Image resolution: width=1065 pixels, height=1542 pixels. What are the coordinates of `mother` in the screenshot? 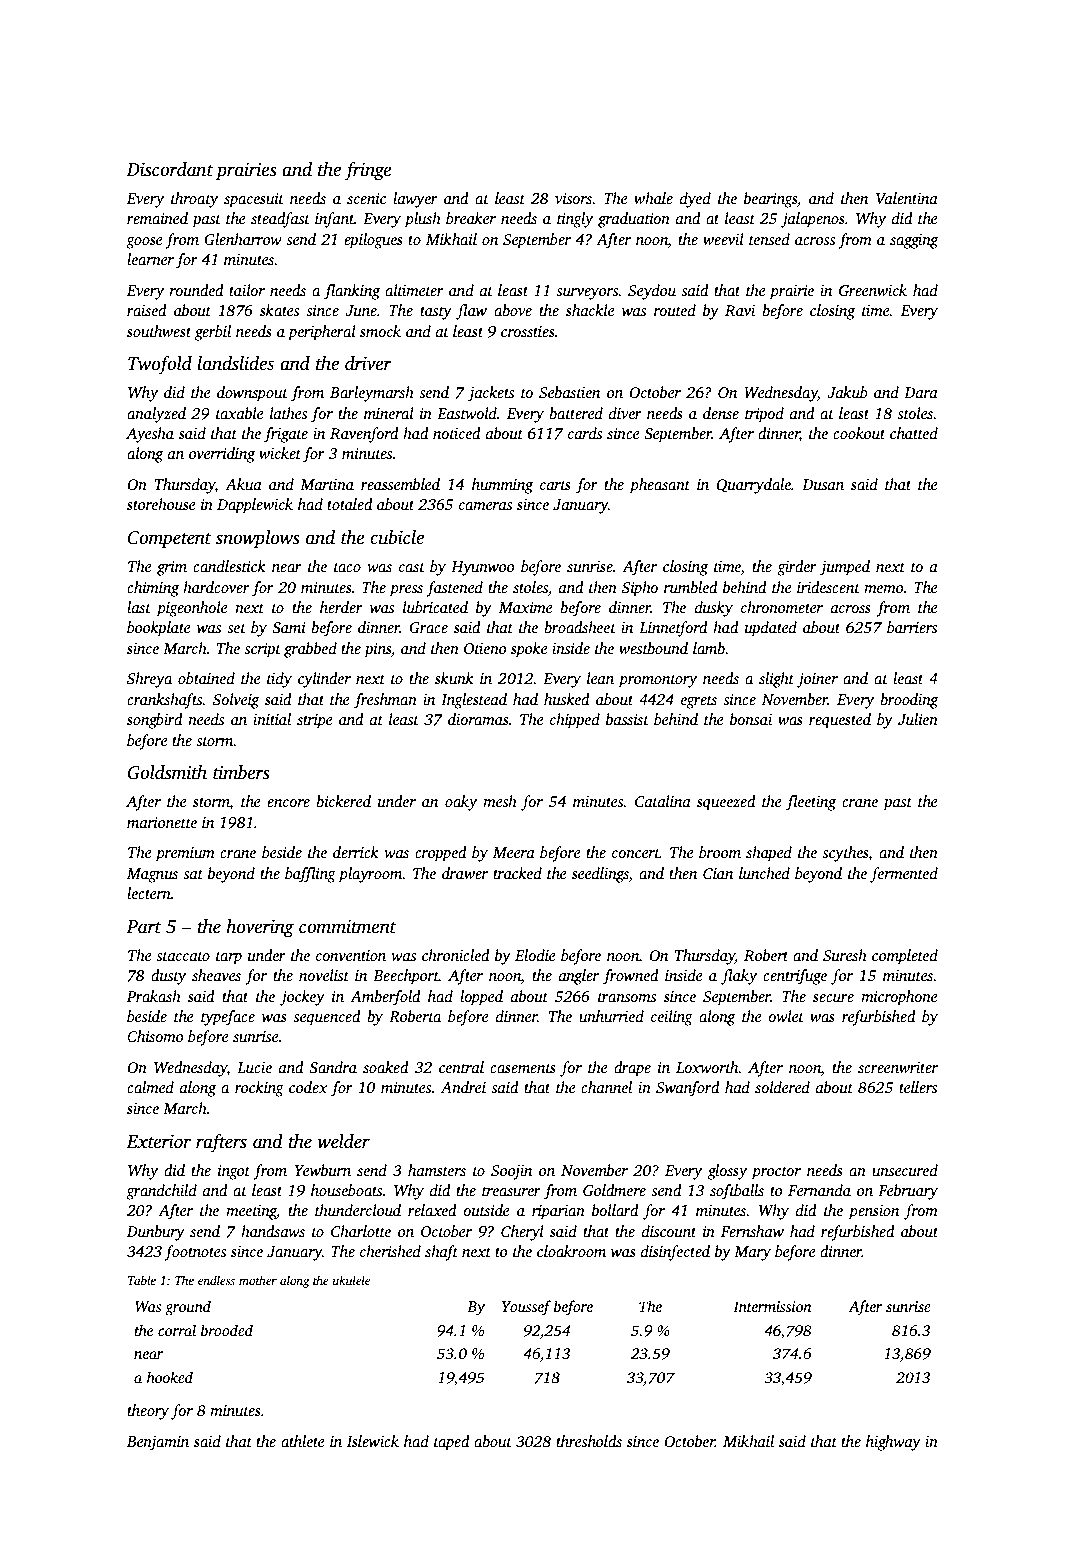 It's located at (258, 1280).
